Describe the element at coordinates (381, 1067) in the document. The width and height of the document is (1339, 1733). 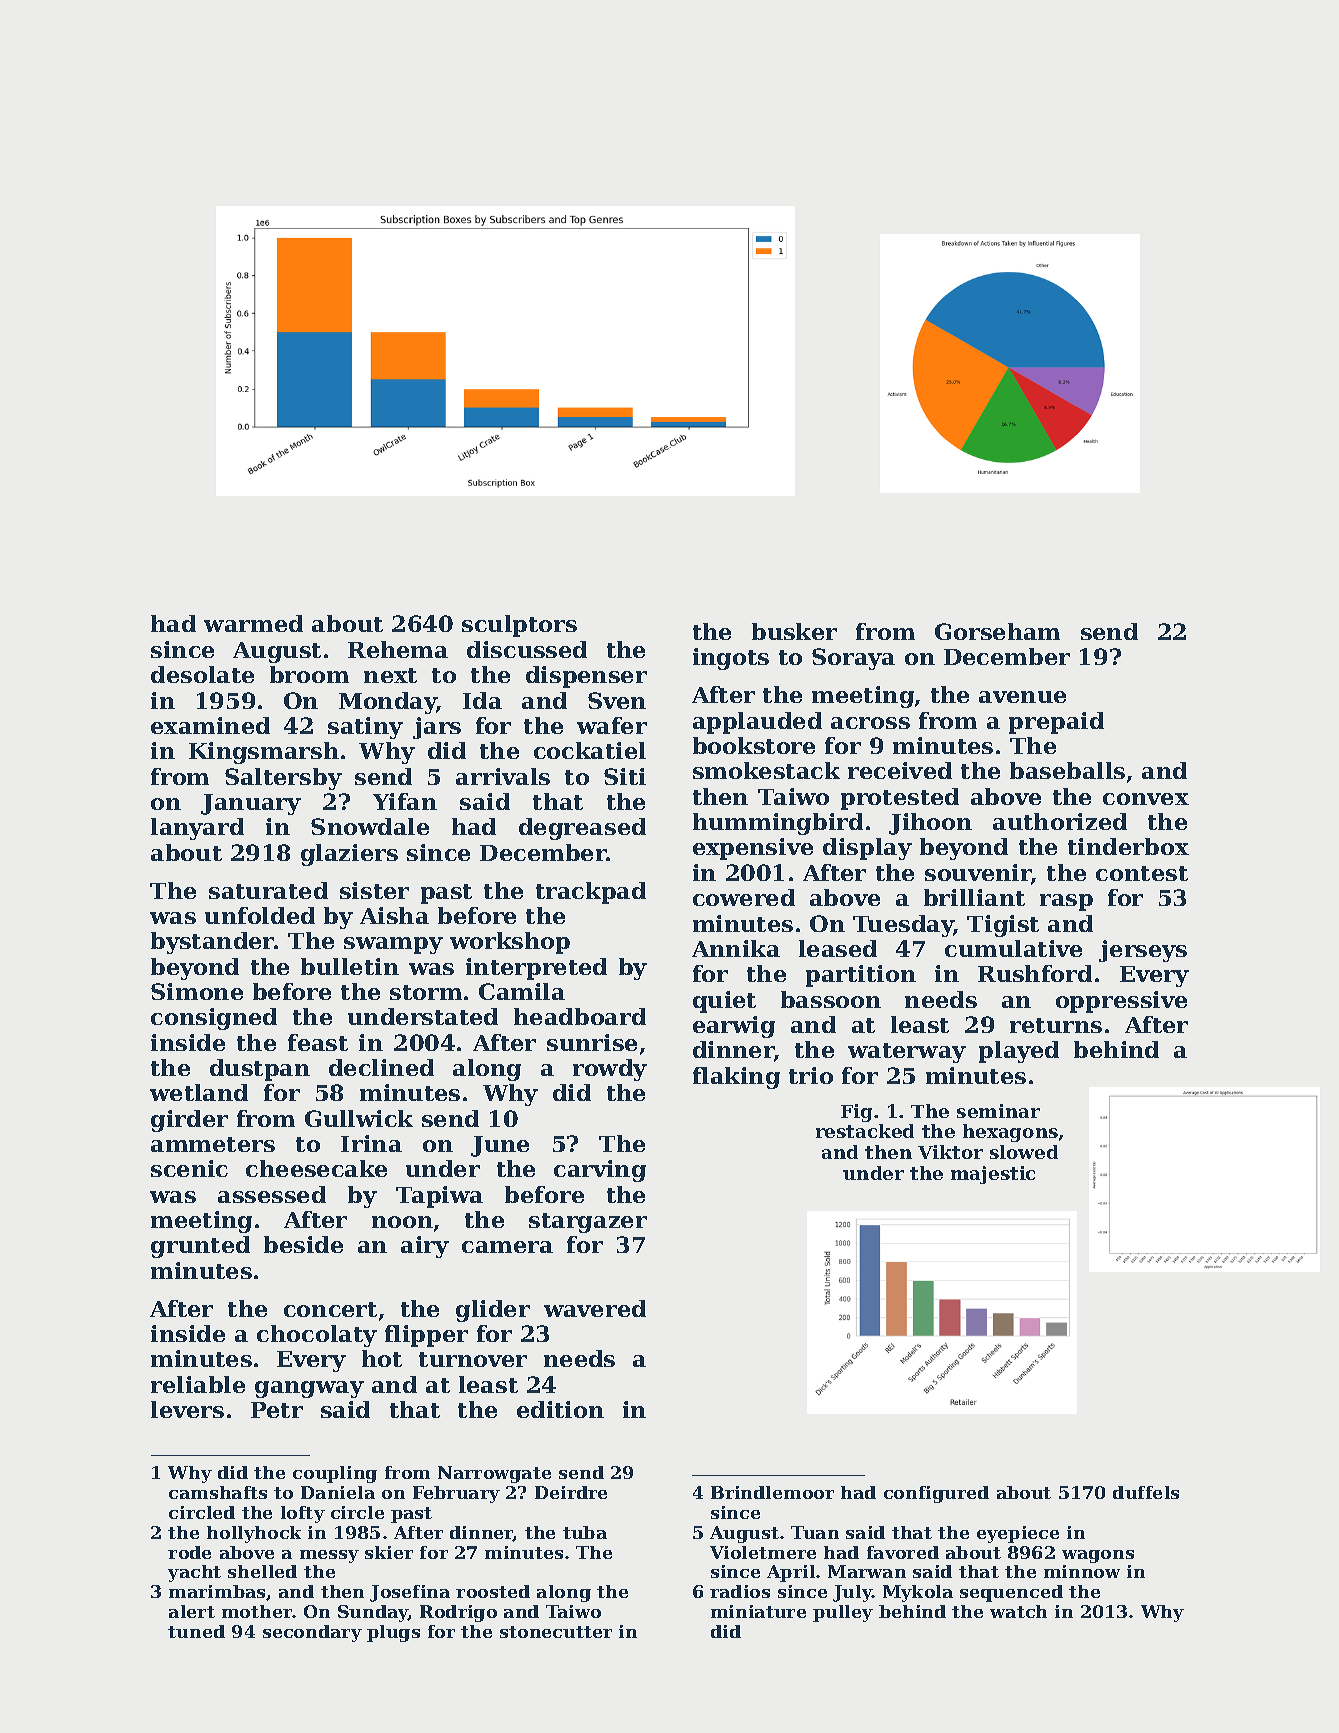
I see `declined` at that location.
